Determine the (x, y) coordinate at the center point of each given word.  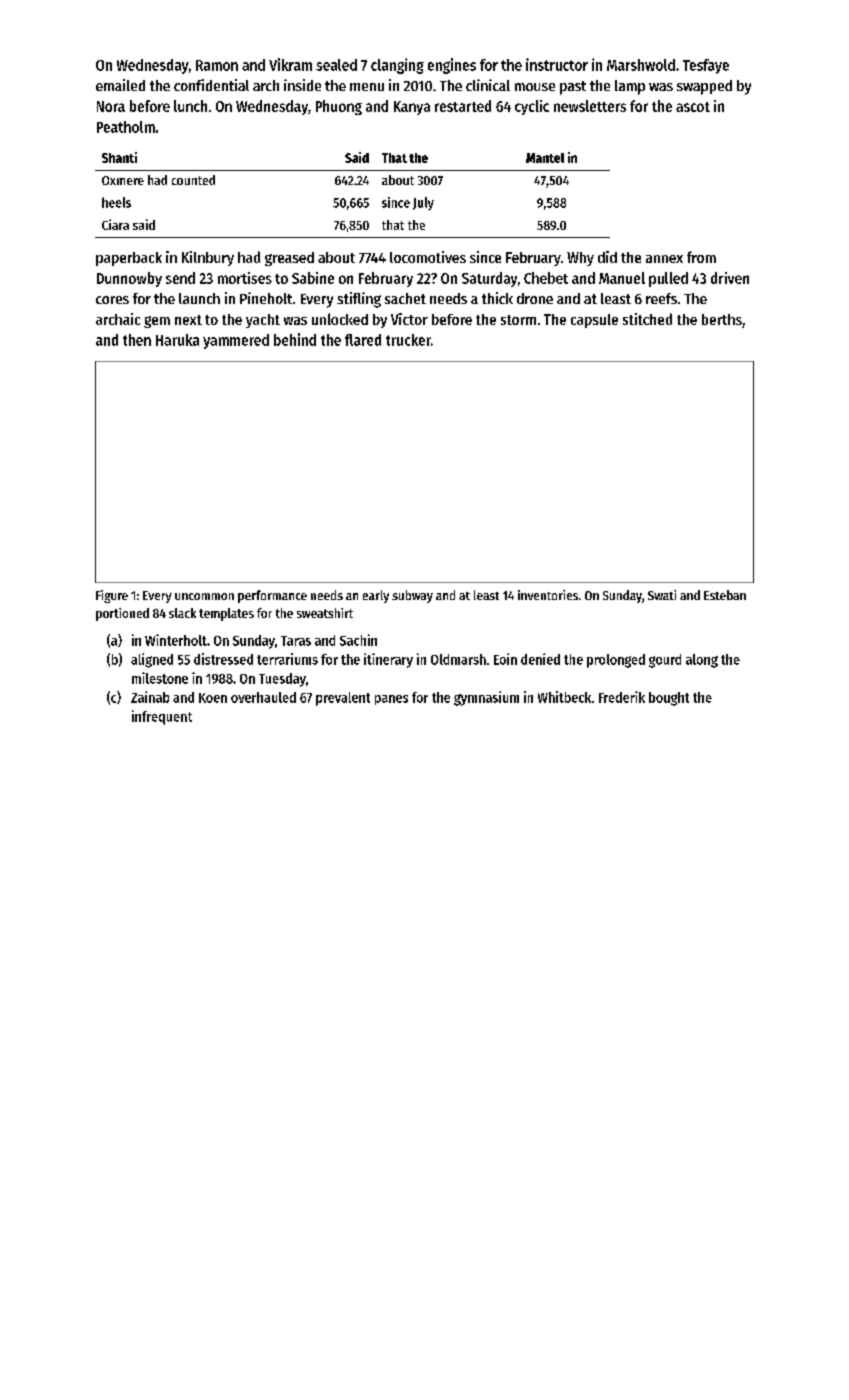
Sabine (313, 278)
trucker (408, 340)
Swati (662, 595)
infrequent (162, 717)
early (376, 596)
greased (289, 259)
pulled (668, 279)
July (423, 203)
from (701, 257)
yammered (236, 341)
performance (272, 596)
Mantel (545, 158)
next (188, 320)
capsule (594, 321)
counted (193, 180)
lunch (190, 106)
